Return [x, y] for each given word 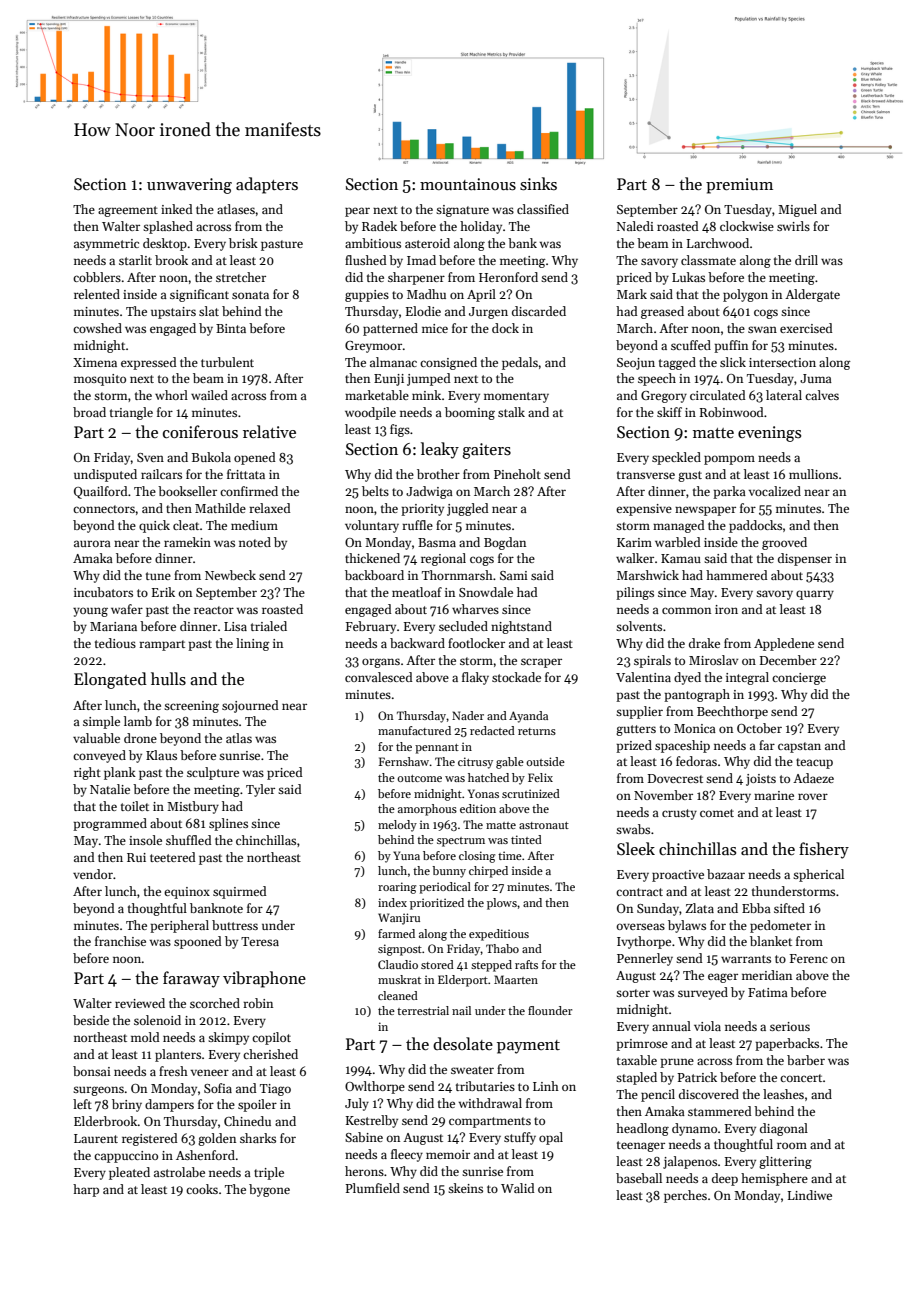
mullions [813, 474]
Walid [518, 1188]
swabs [633, 829]
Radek [379, 226]
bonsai [92, 1071]
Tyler [260, 790]
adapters [267, 185]
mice [435, 328]
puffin [731, 346]
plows [502, 904]
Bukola [211, 457]
